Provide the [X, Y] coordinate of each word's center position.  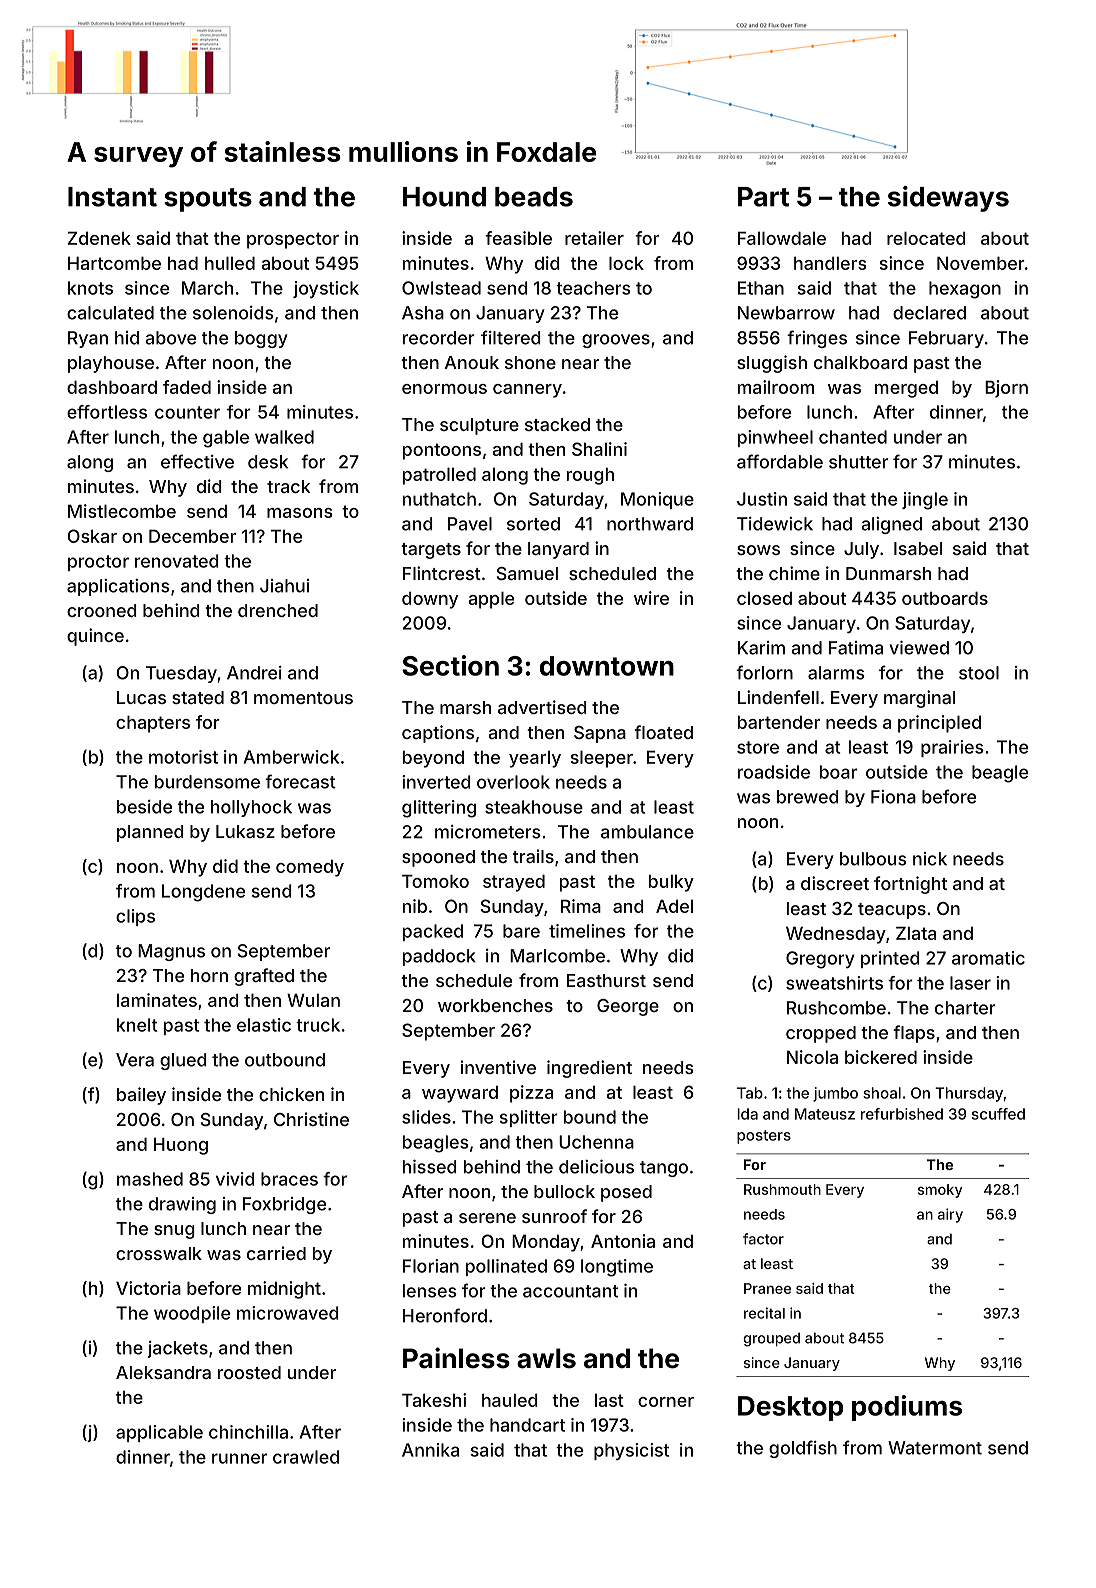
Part [763, 197]
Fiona [893, 797]
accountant [570, 1291]
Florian [431, 1266]
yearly [535, 759]
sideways [948, 199]
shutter [858, 462]
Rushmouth [782, 1189]
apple [491, 600]
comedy [310, 868]
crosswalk [159, 1253]
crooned [101, 610]
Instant [112, 197]
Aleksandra [163, 1372]
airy [950, 1215]
